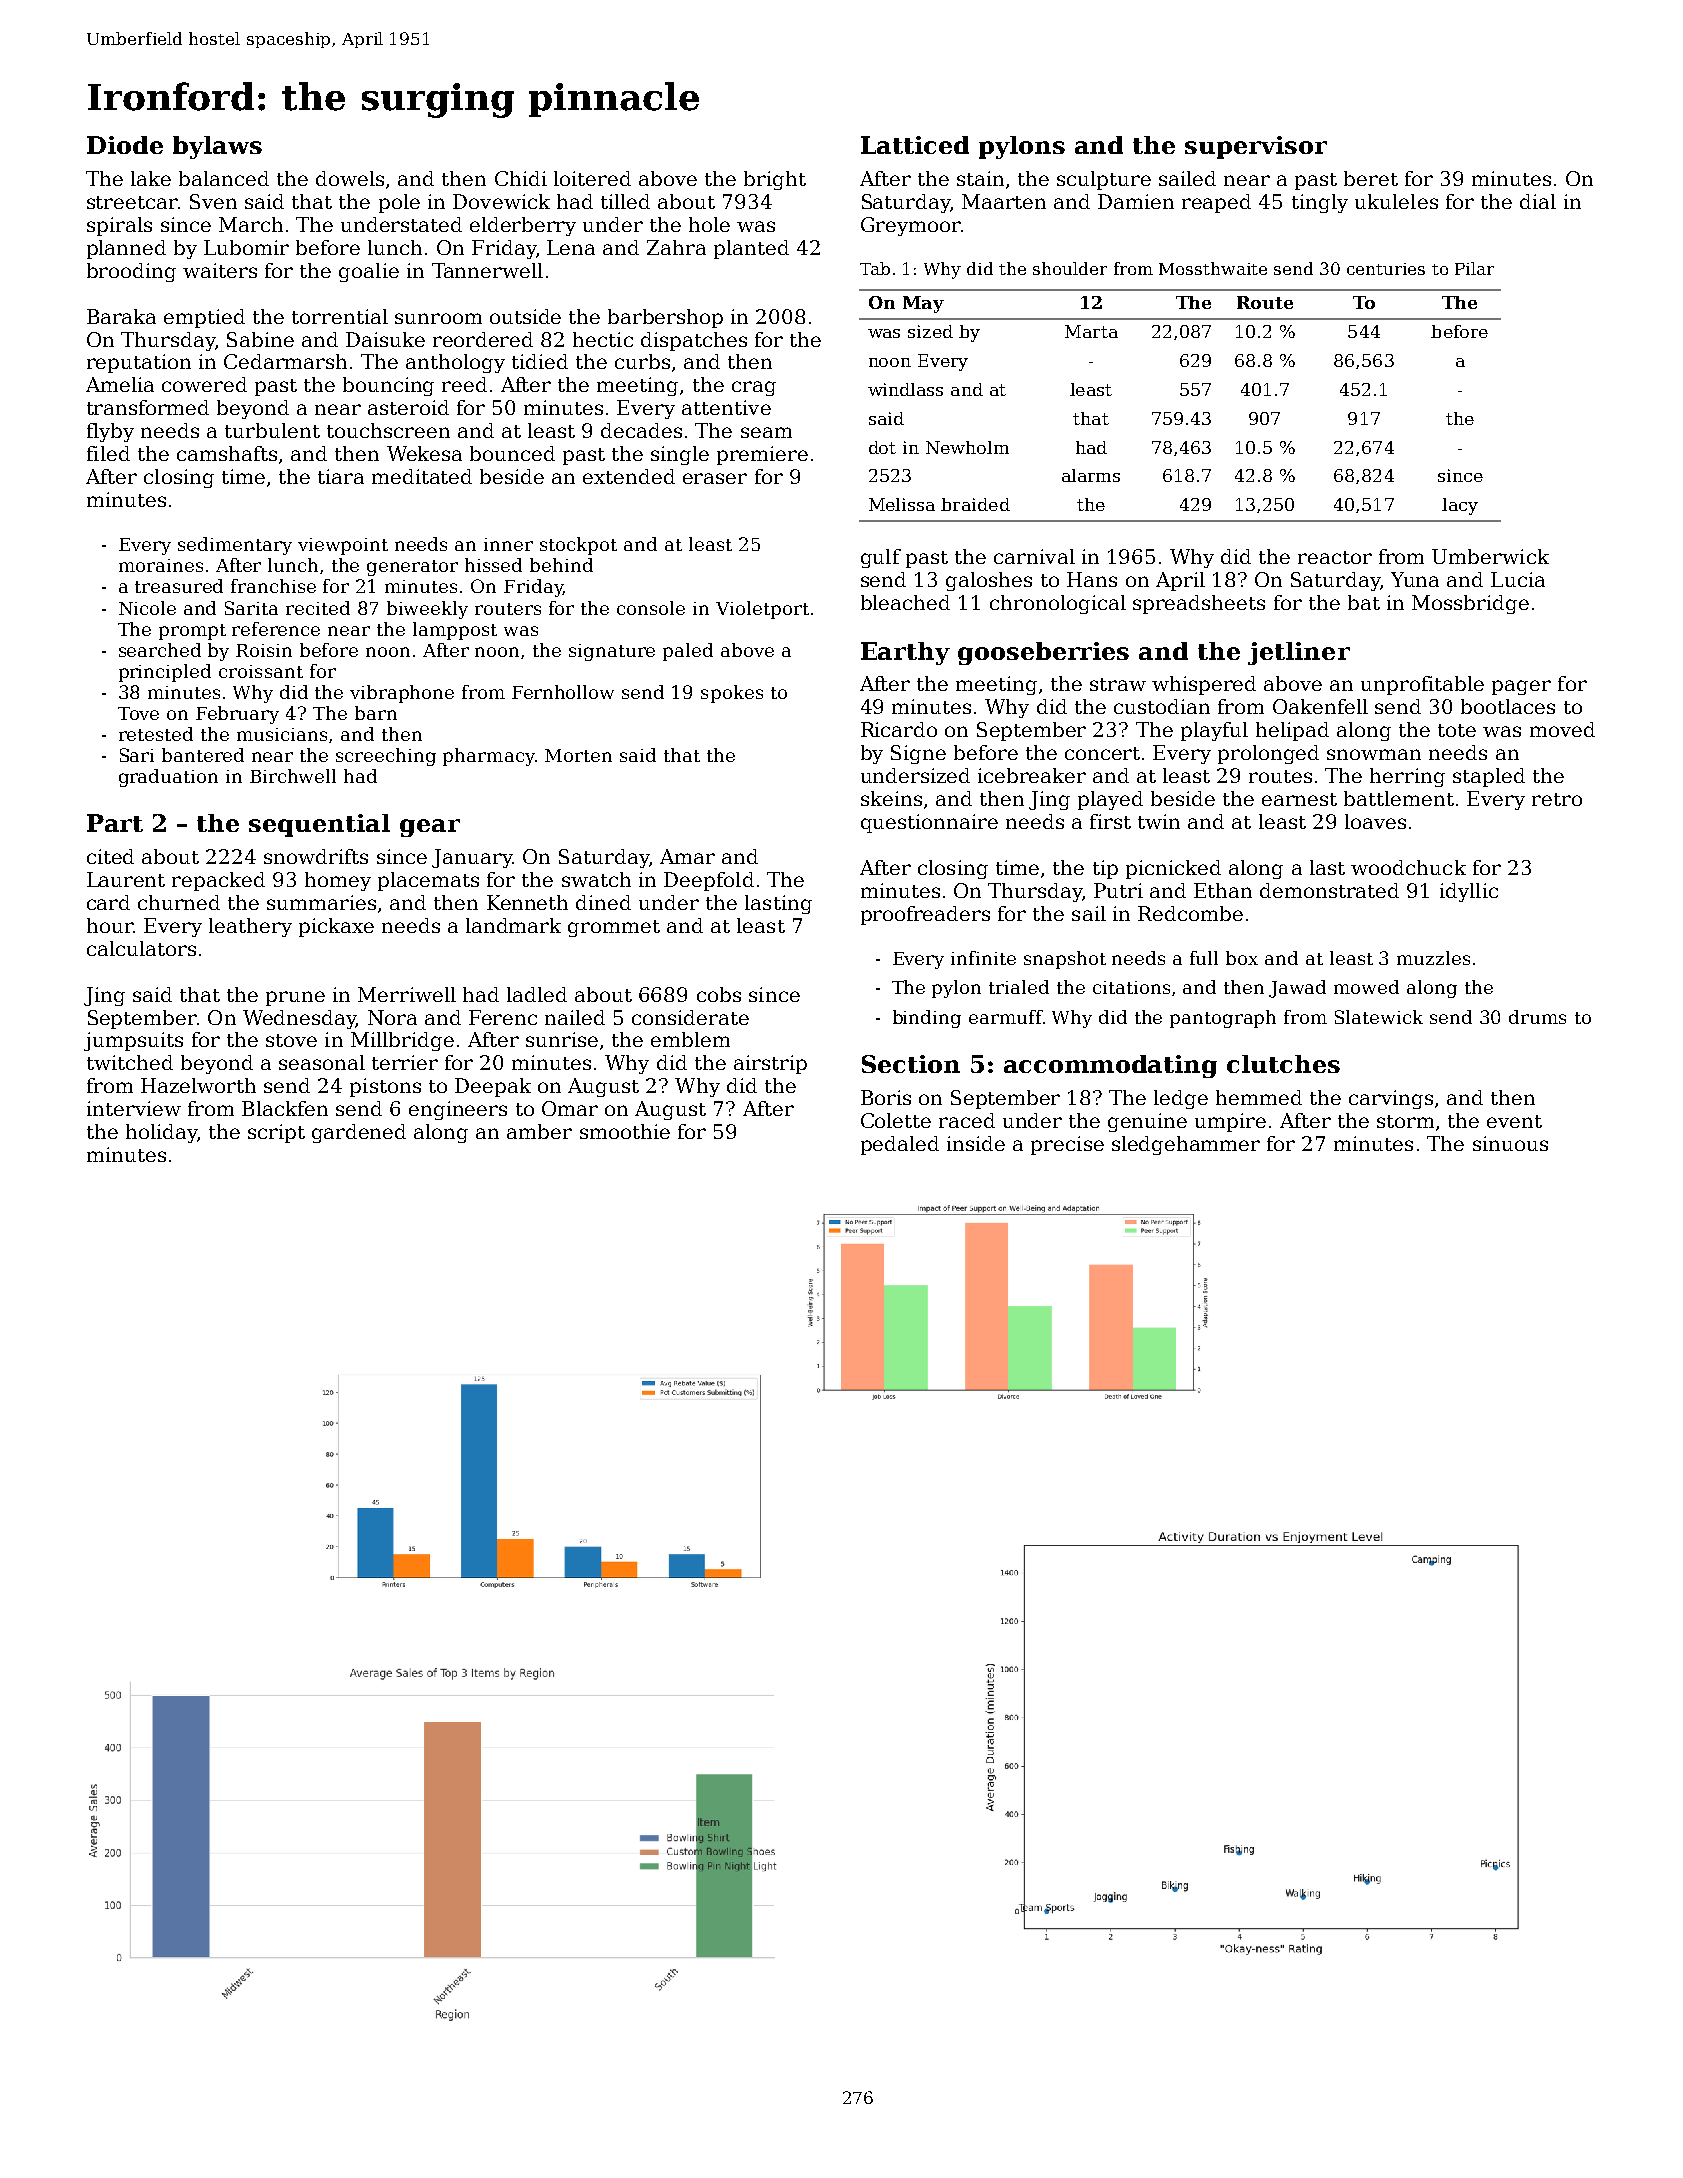 This page has width=1683, height=2178. Describe the element at coordinates (161, 1133) in the page. I see `holiday` at that location.
